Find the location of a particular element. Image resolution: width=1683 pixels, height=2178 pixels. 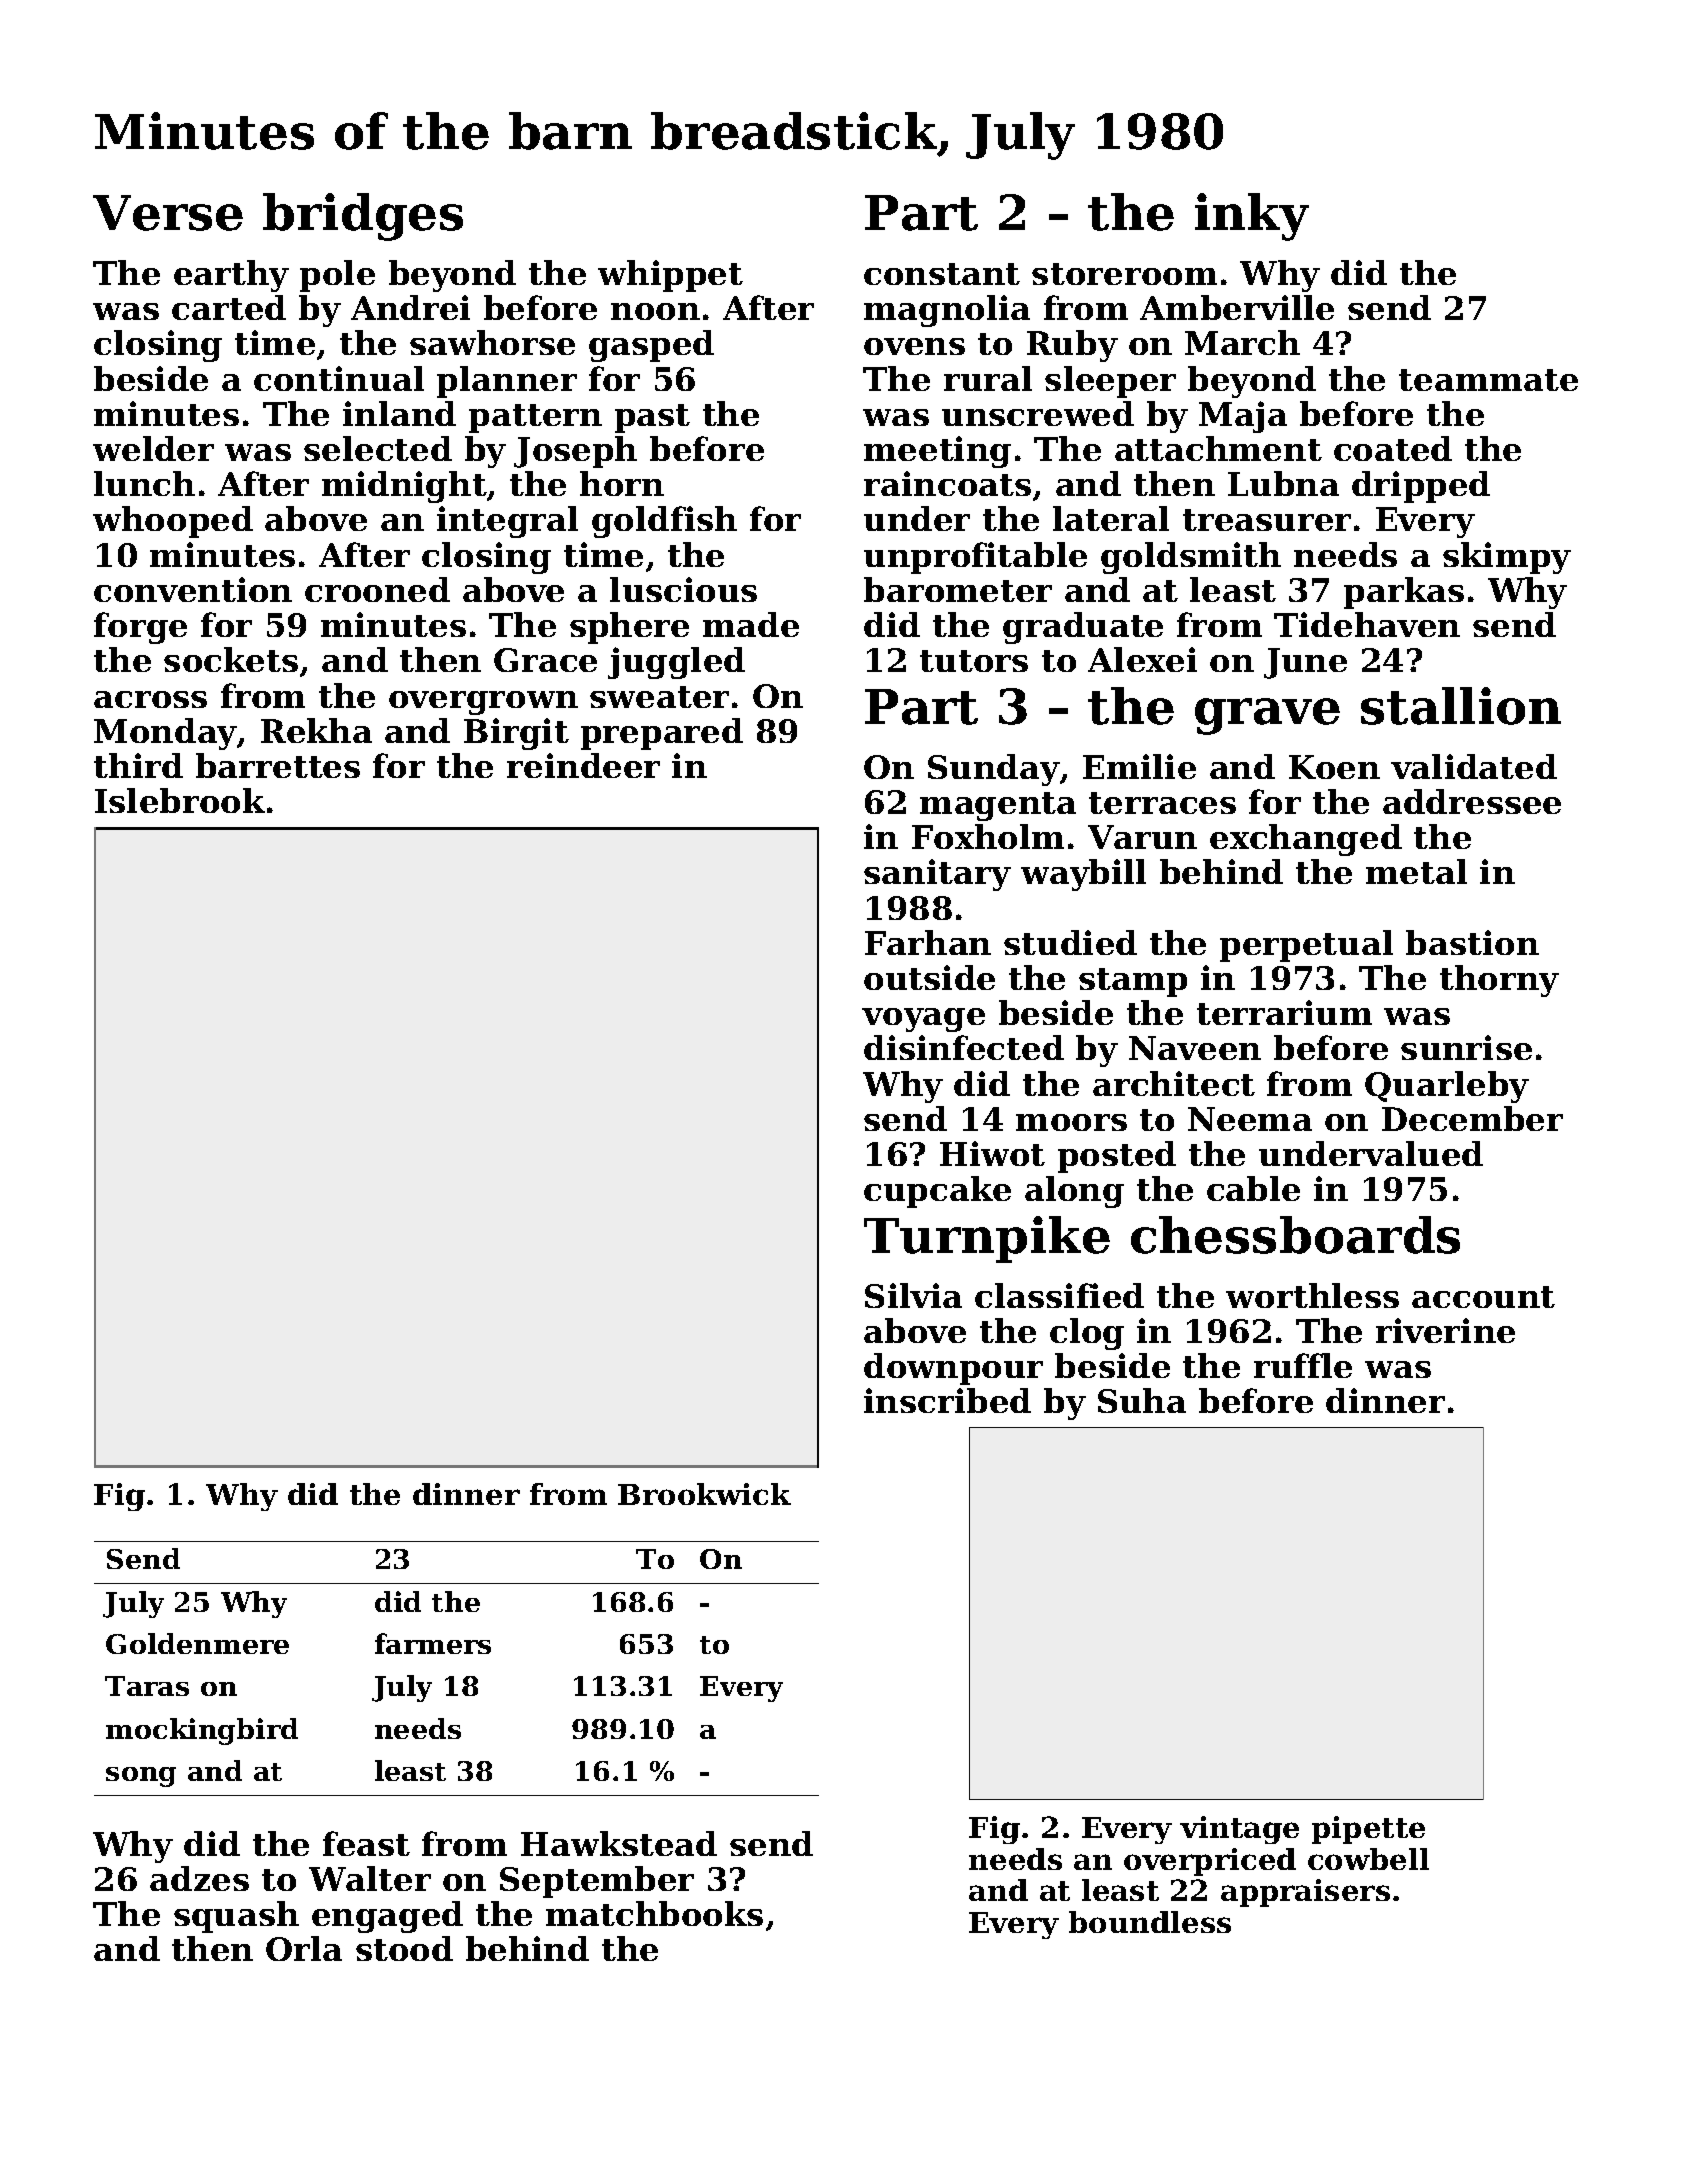

Orla is located at coordinates (304, 1948).
